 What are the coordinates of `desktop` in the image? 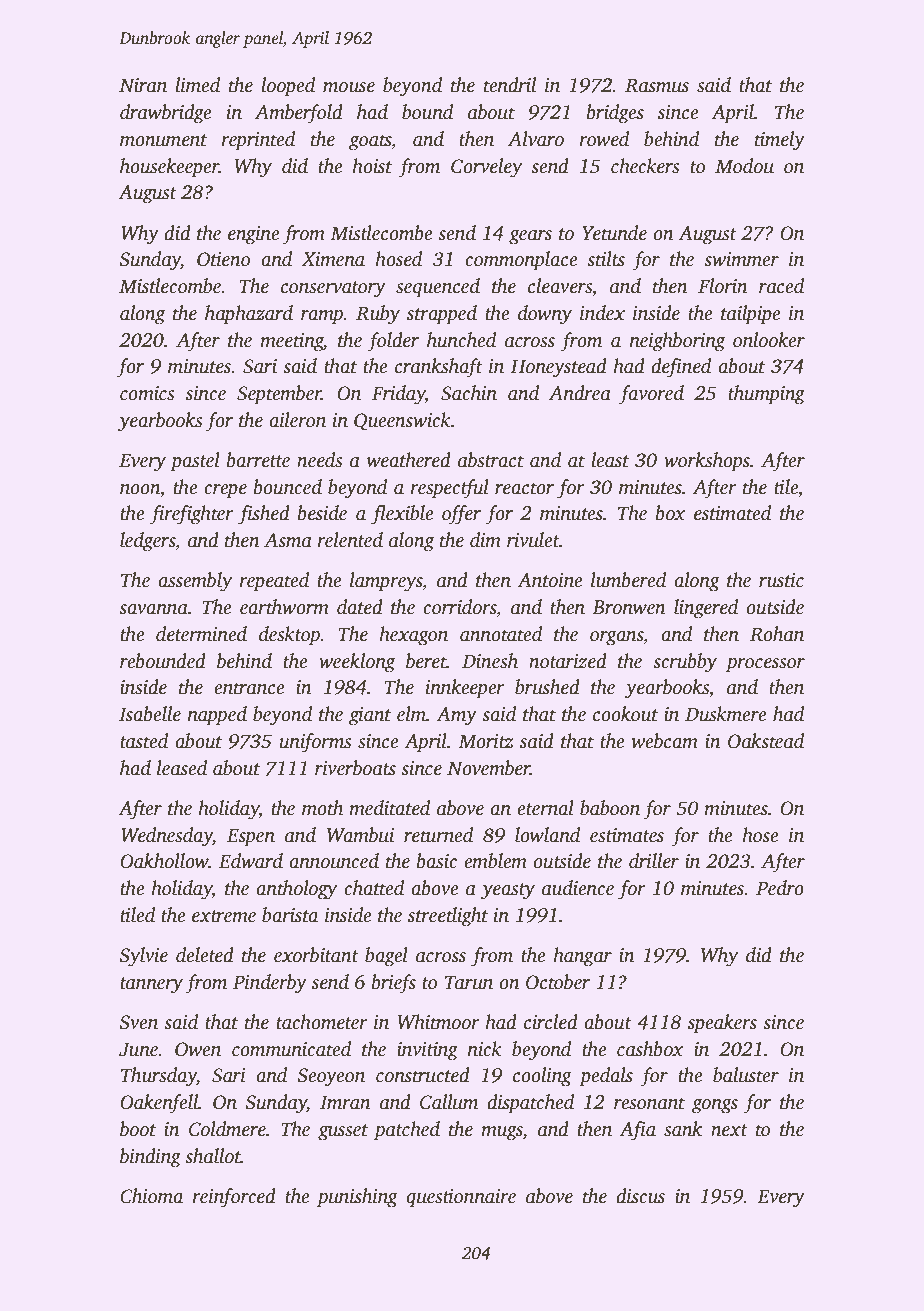 It's located at (289, 636).
